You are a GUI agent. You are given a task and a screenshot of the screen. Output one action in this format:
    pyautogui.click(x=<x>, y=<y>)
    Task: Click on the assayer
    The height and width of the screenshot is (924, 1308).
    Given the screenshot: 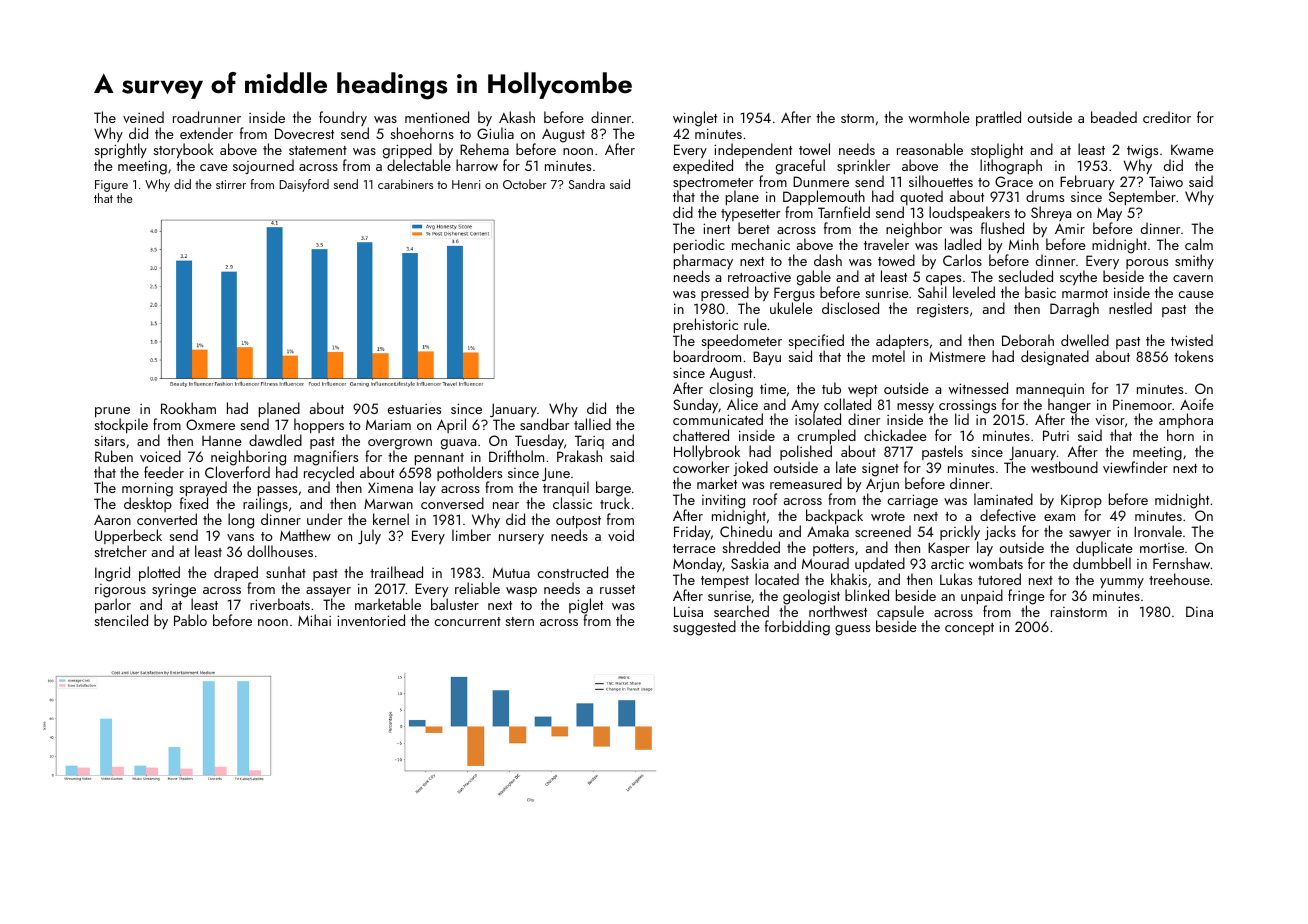 What is the action you would take?
    pyautogui.click(x=328, y=592)
